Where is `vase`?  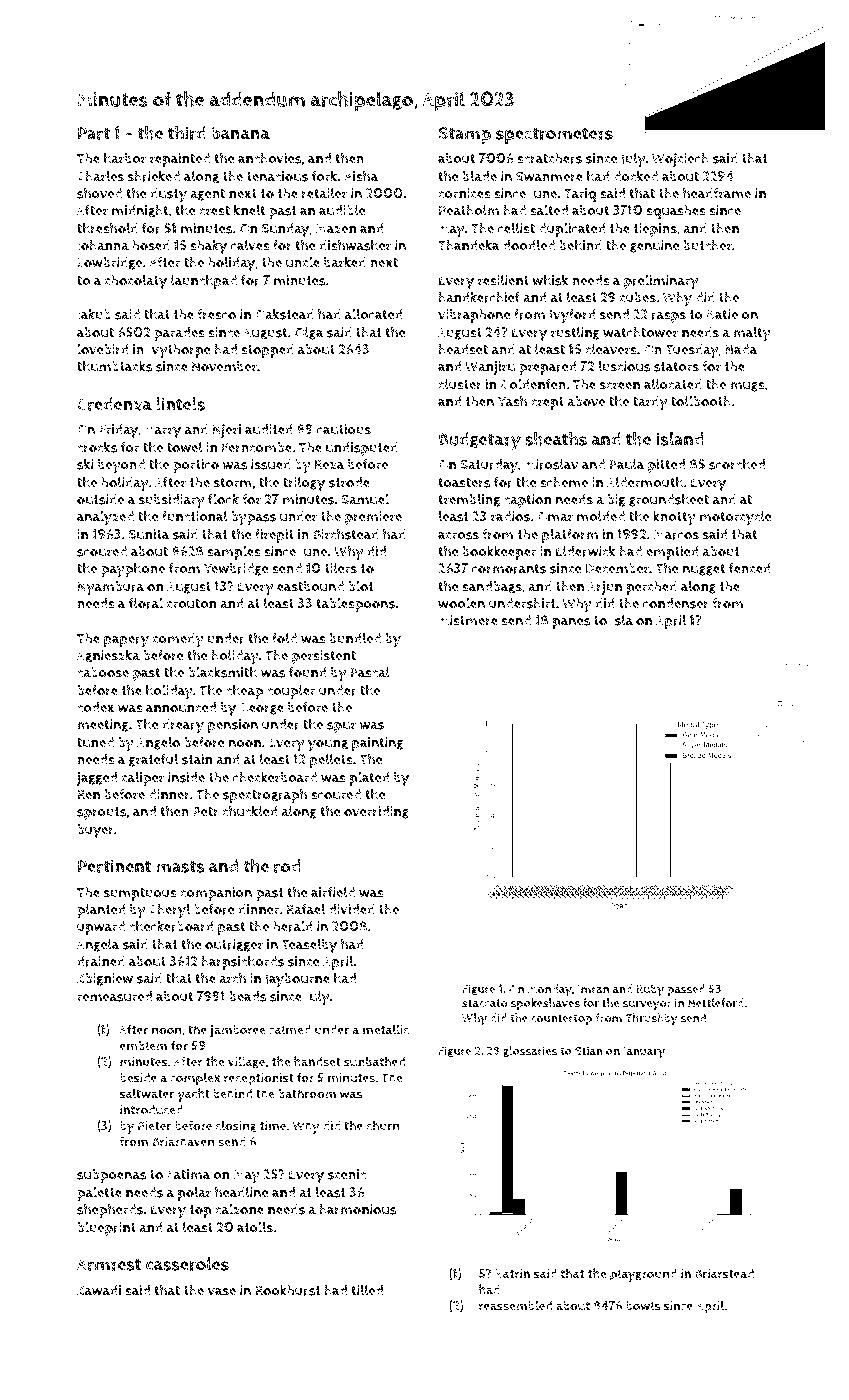
vase is located at coordinates (222, 1292).
